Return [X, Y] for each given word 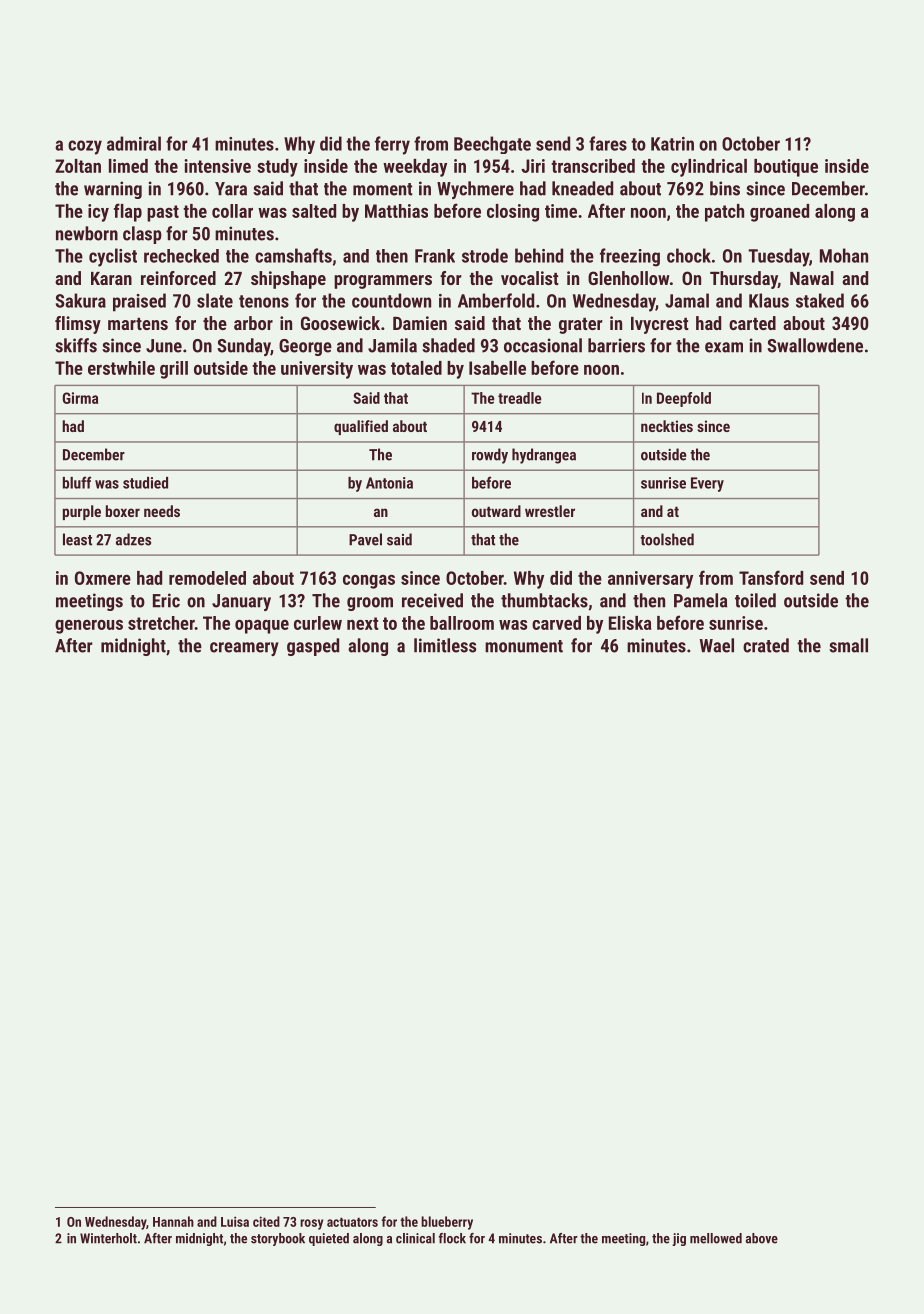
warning [113, 190]
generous [89, 627]
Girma [80, 398]
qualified [361, 427]
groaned [779, 213]
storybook [278, 1239]
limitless [445, 645]
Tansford [771, 577]
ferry [392, 145]
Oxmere [103, 578]
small [848, 645]
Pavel [365, 539]
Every [707, 484]
